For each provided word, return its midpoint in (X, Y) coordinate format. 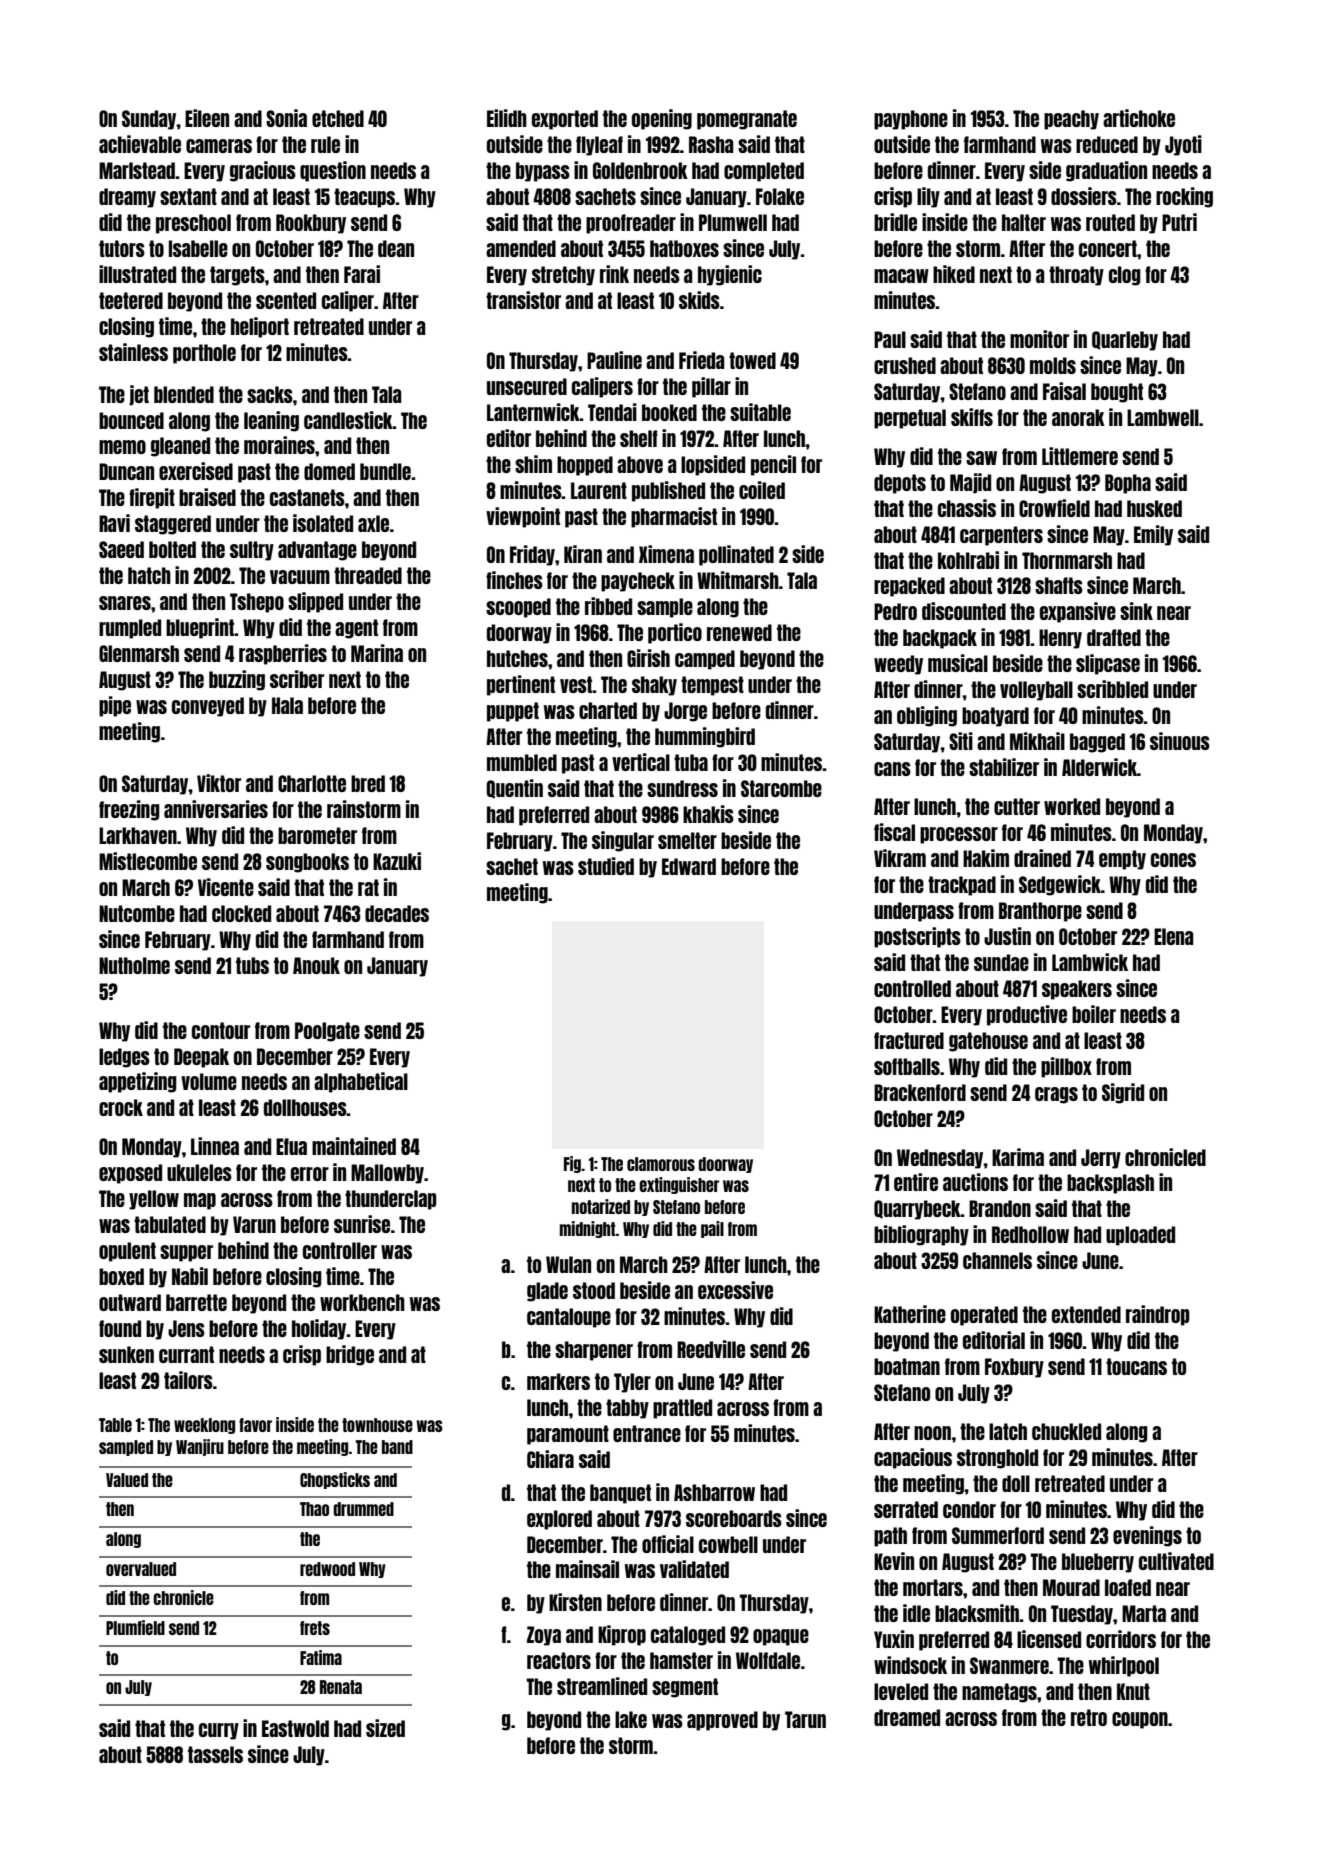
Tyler (632, 1383)
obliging (927, 716)
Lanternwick (533, 412)
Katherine (910, 1314)
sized (385, 1728)
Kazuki (397, 861)
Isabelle (198, 248)
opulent (127, 1252)
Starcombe (781, 788)
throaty (1076, 276)
